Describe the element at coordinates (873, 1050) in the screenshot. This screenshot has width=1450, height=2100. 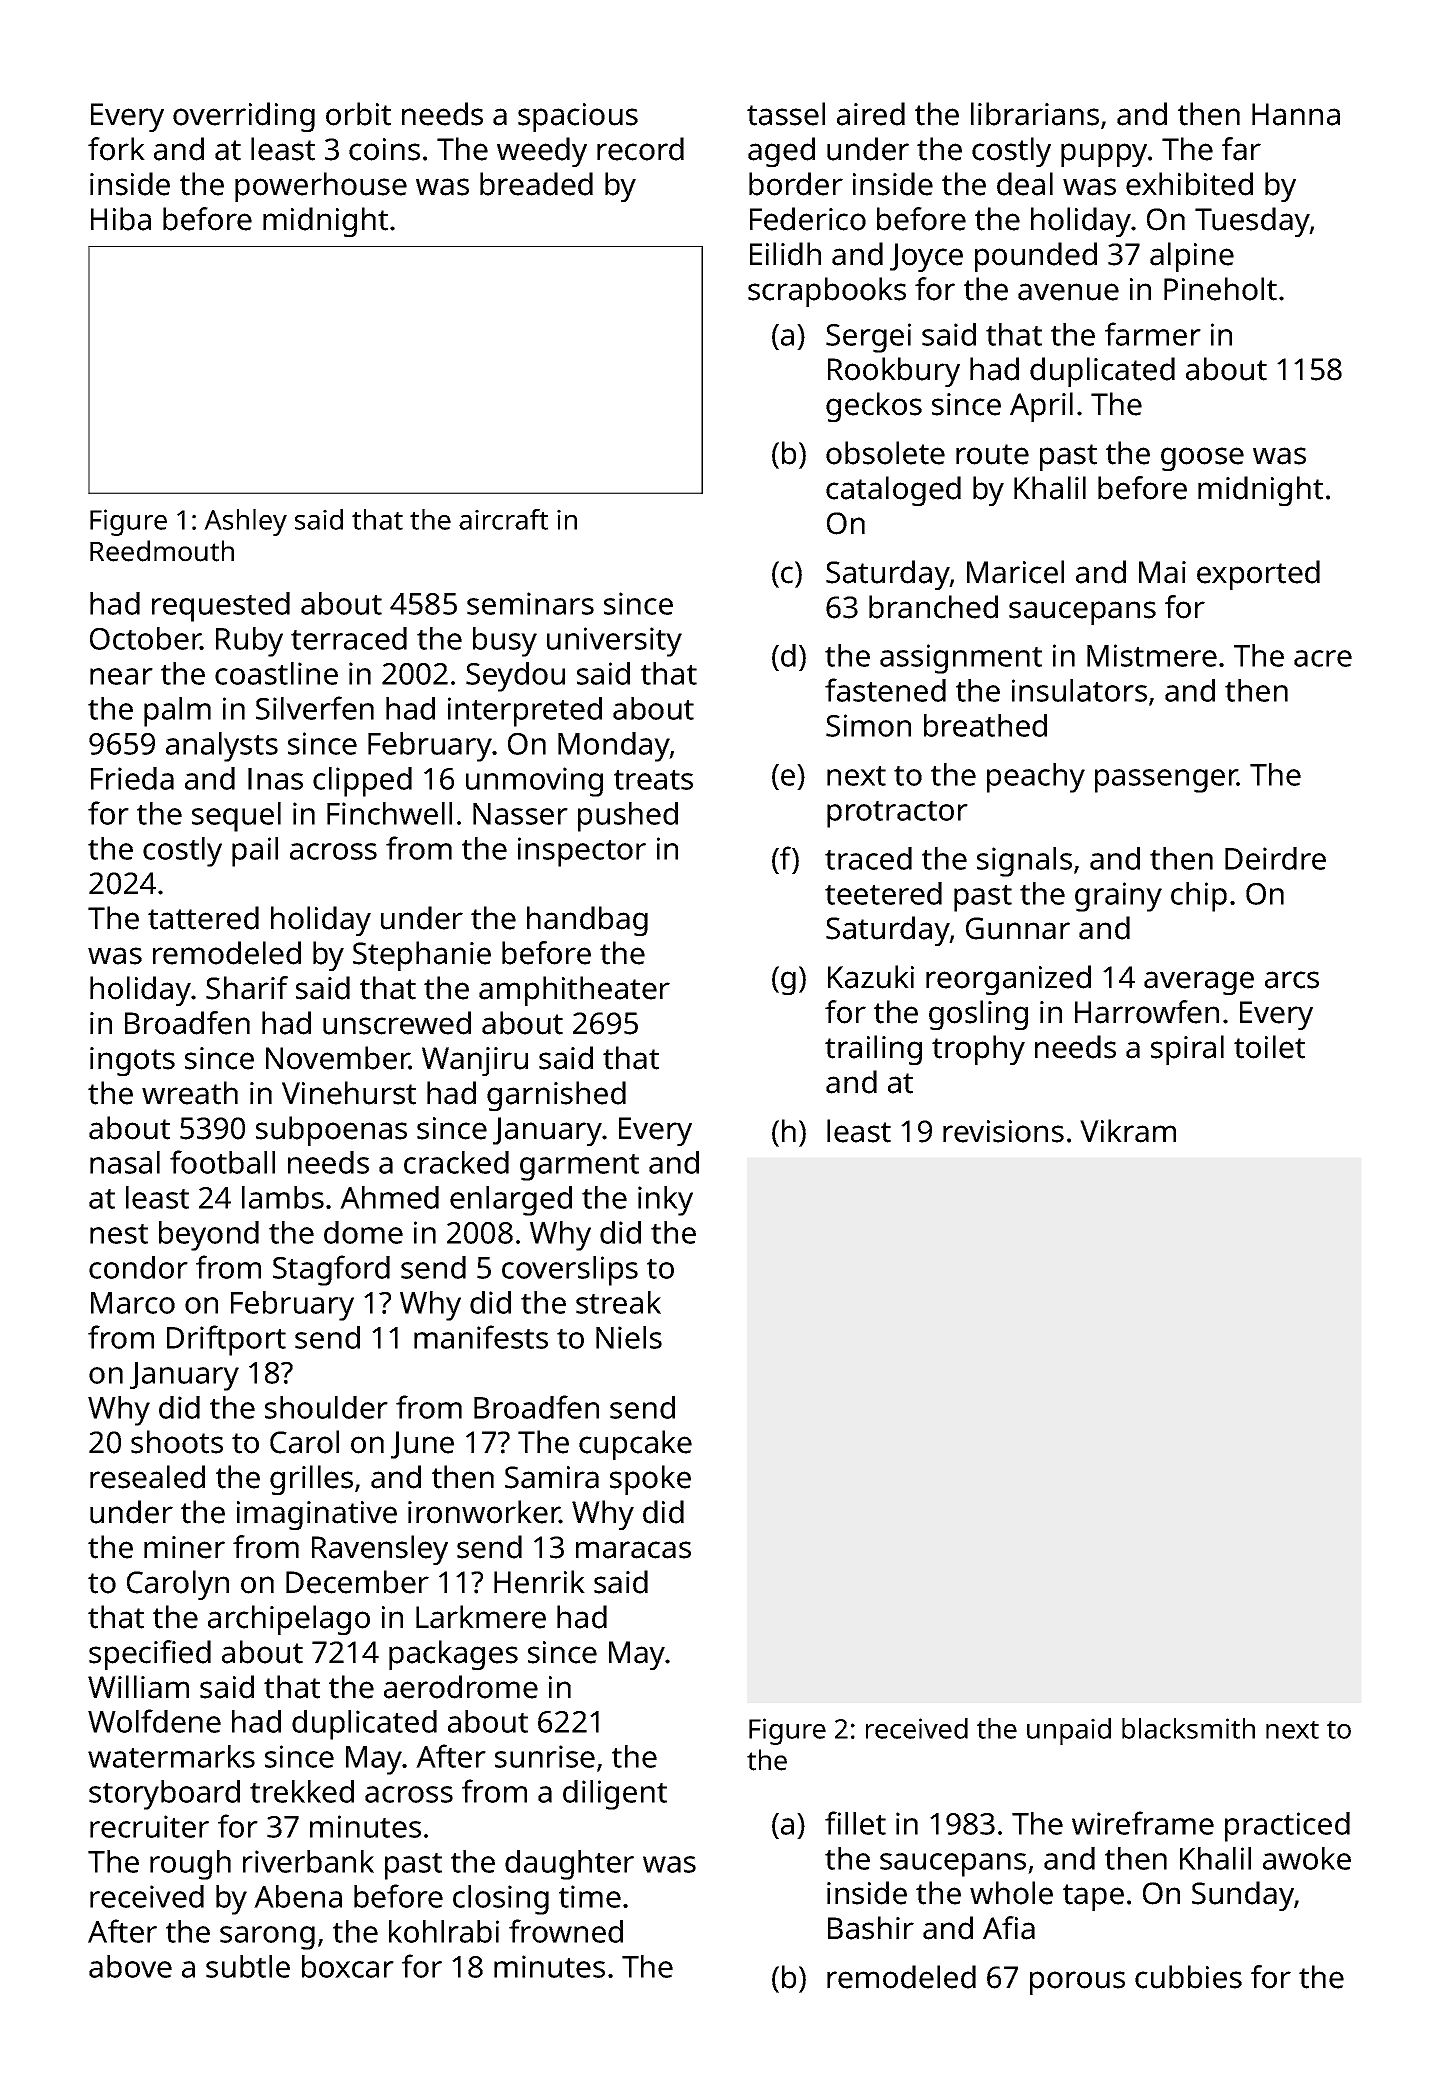
I see `trailing` at that location.
